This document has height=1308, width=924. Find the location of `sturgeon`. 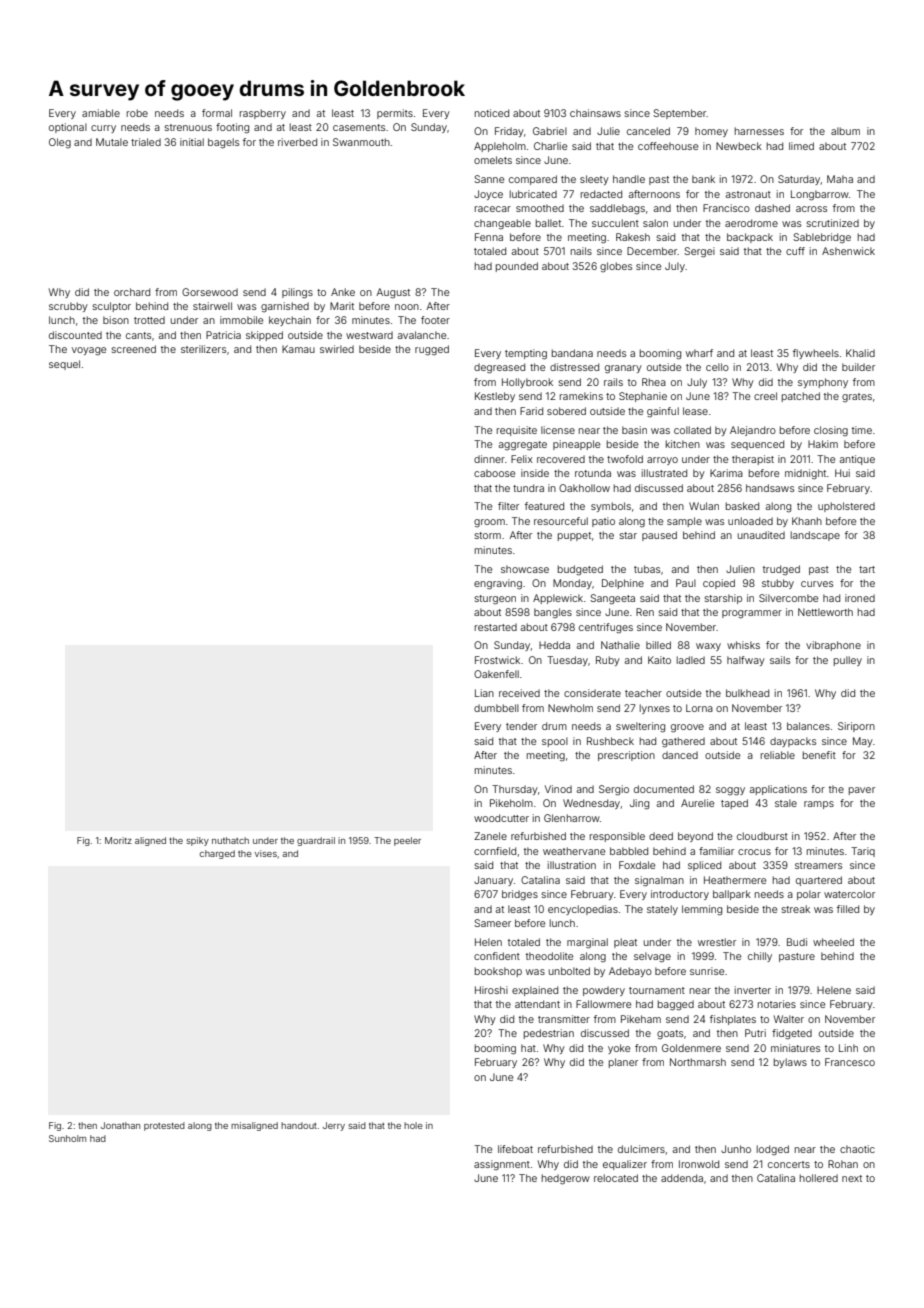

sturgeon is located at coordinates (495, 600).
